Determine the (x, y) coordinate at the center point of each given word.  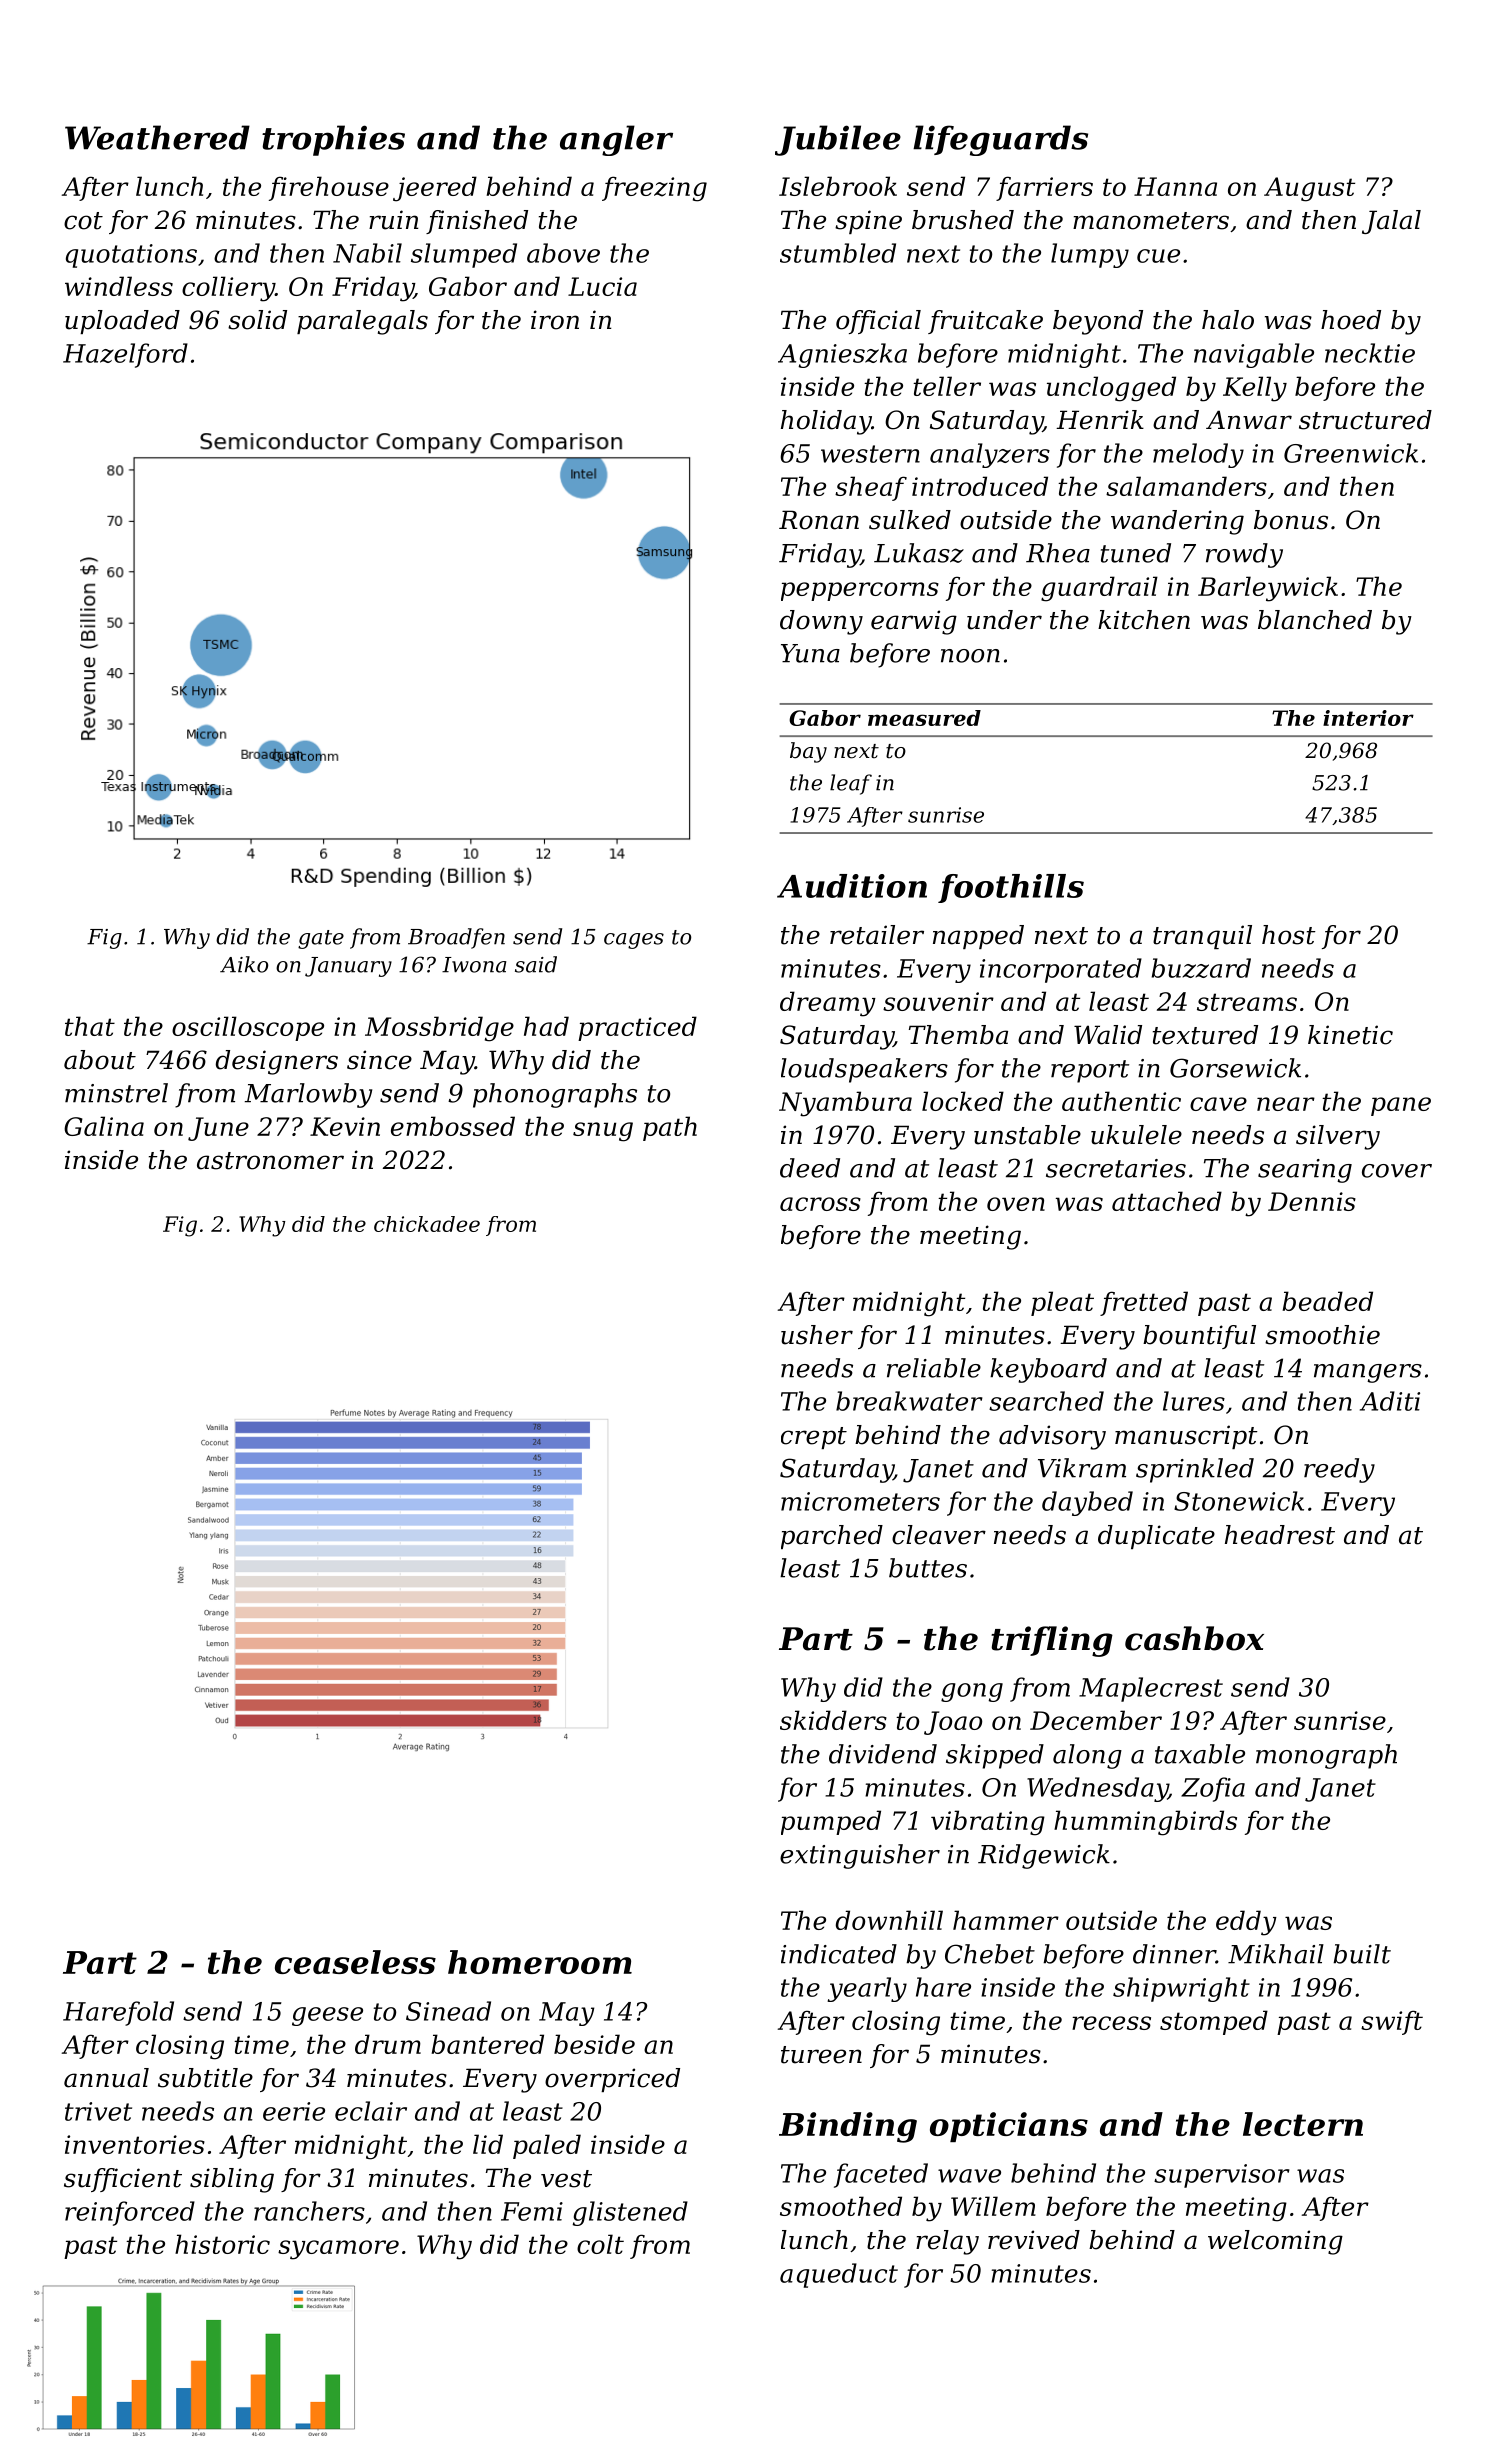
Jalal (1391, 222)
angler (616, 140)
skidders (833, 1720)
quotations (131, 256)
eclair (371, 2111)
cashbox (1194, 1638)
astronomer (270, 1161)
